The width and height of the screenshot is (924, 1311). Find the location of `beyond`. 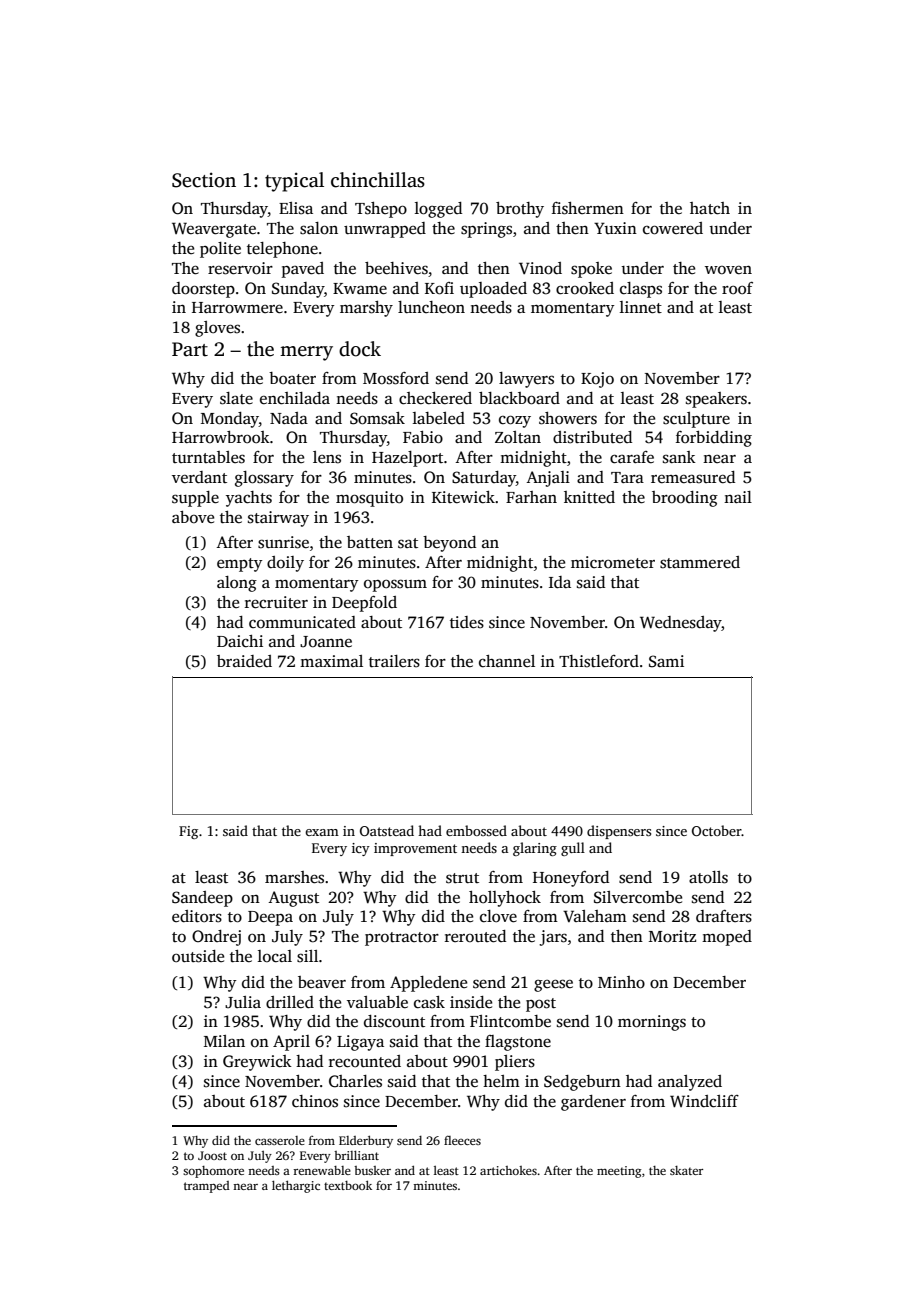

beyond is located at coordinates (449, 544).
